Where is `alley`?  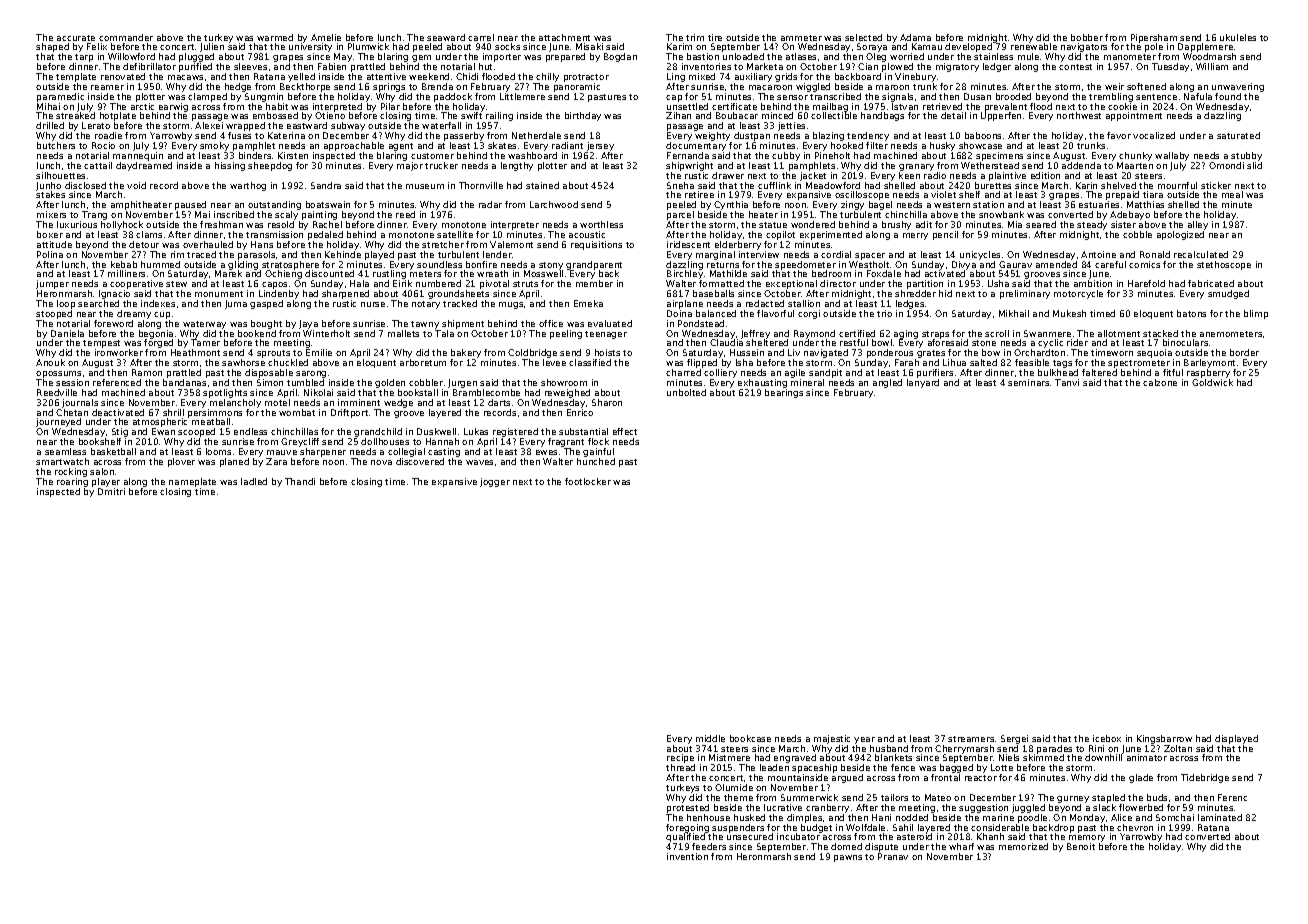
alley is located at coordinates (1198, 225).
